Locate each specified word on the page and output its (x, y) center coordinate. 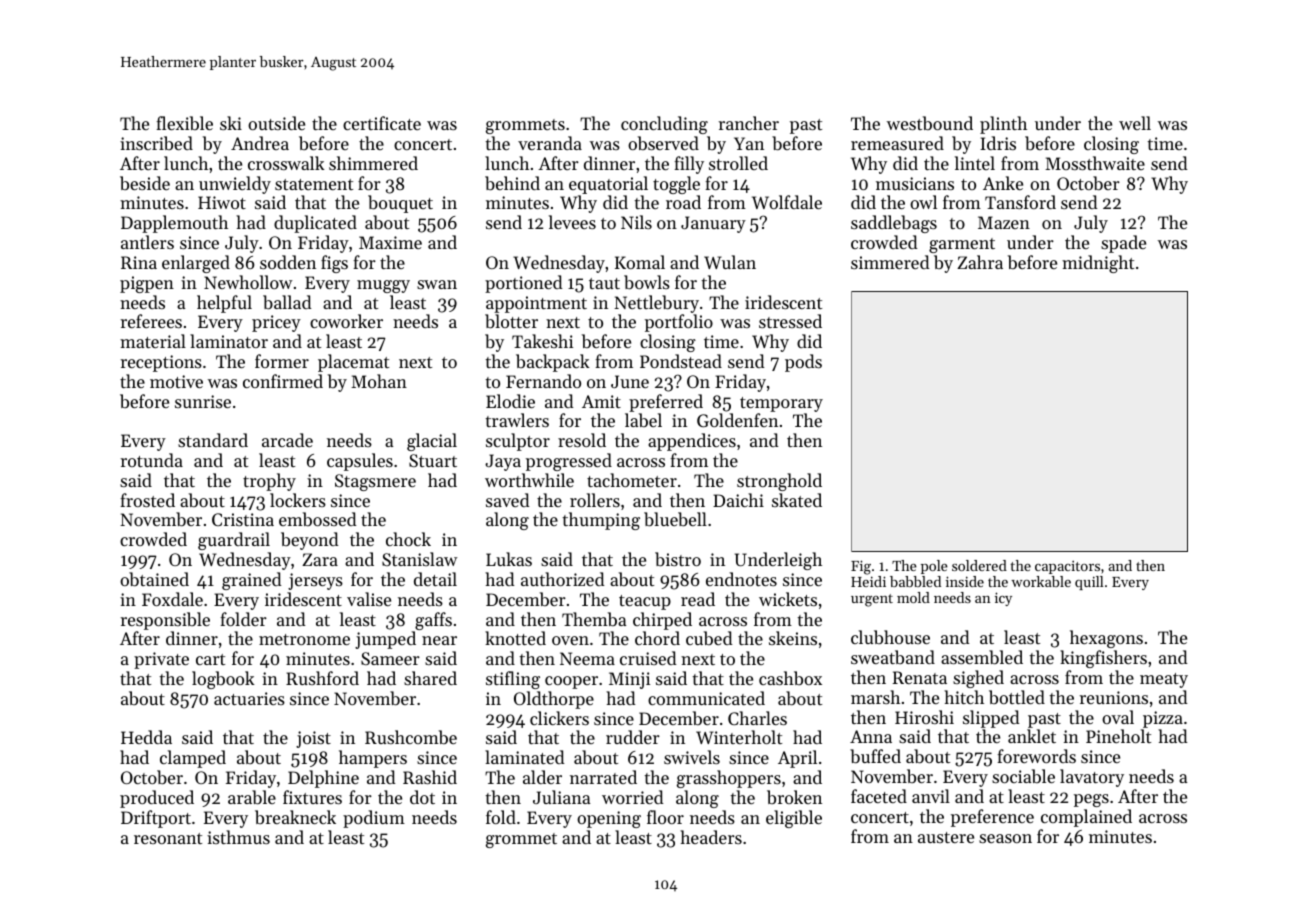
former (282, 361)
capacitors (1067, 567)
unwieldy (235, 185)
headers (711, 837)
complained (1086, 818)
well (1135, 123)
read (698, 599)
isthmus (238, 837)
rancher (749, 123)
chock (408, 539)
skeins (793, 638)
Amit (601, 401)
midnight (1098, 264)
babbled (915, 581)
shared (430, 678)
